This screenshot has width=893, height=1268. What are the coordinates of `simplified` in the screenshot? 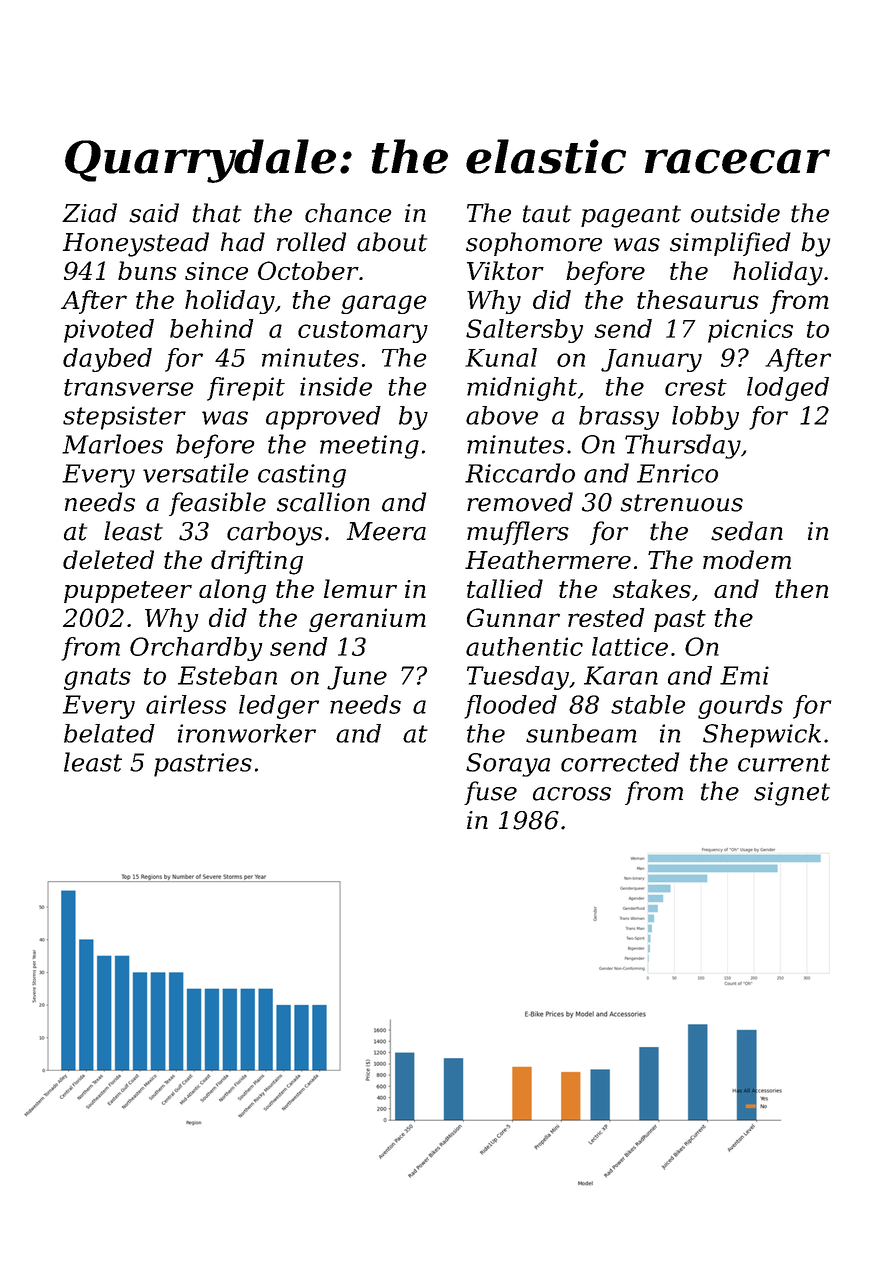 It's located at (730, 244).
